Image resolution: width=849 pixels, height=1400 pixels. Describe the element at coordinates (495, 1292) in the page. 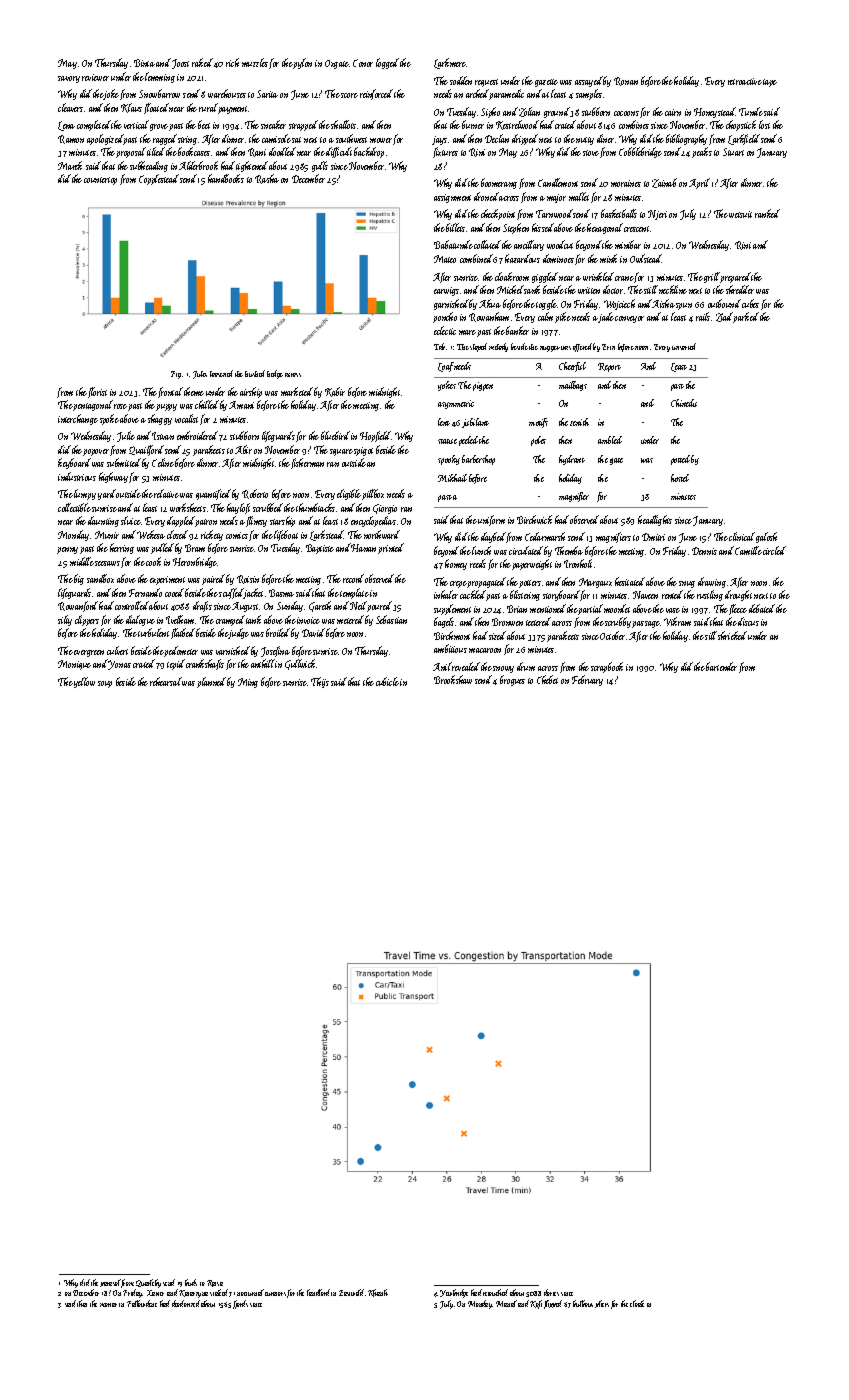

I see `retouched` at that location.
